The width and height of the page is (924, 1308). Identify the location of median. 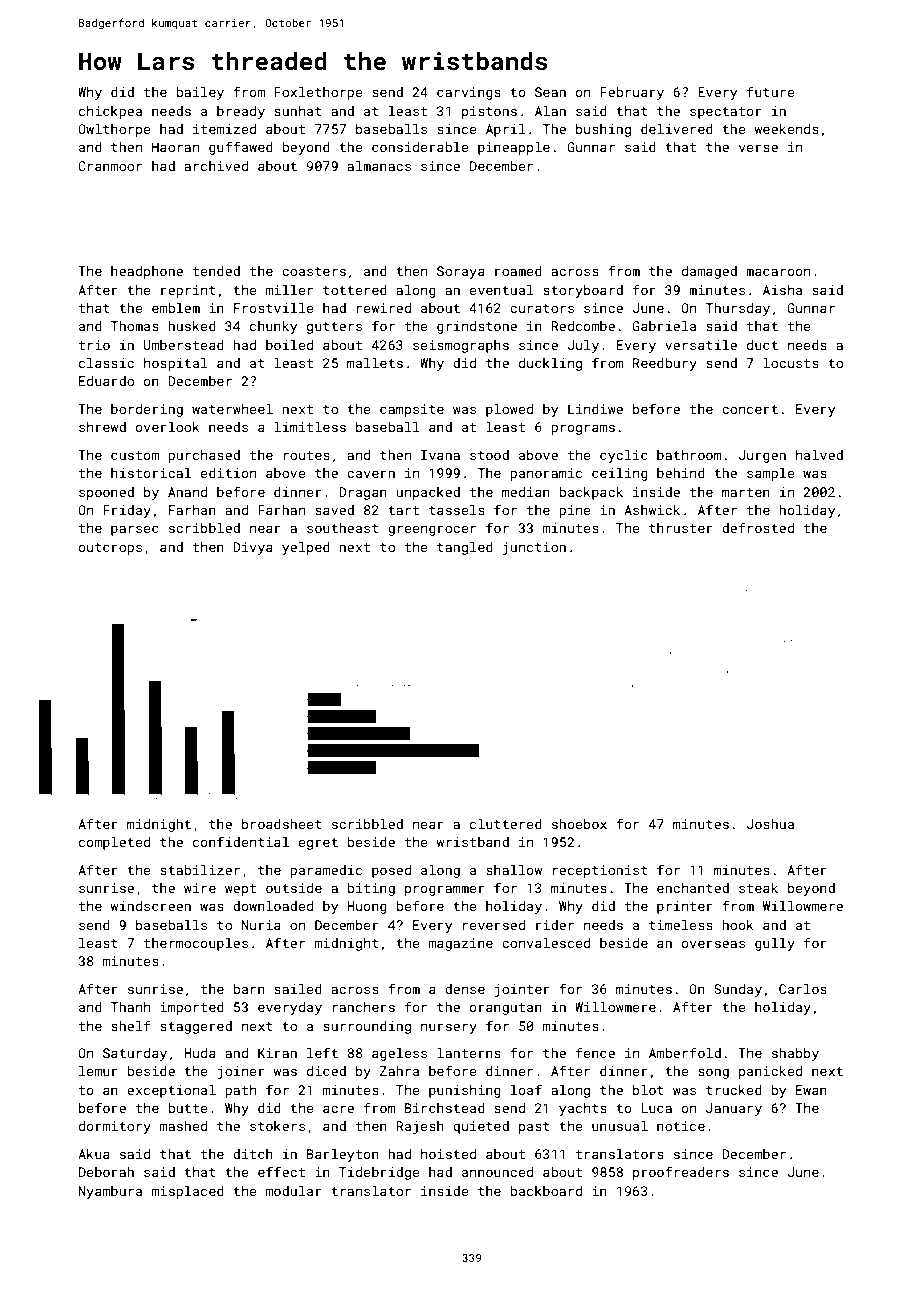
(526, 492).
